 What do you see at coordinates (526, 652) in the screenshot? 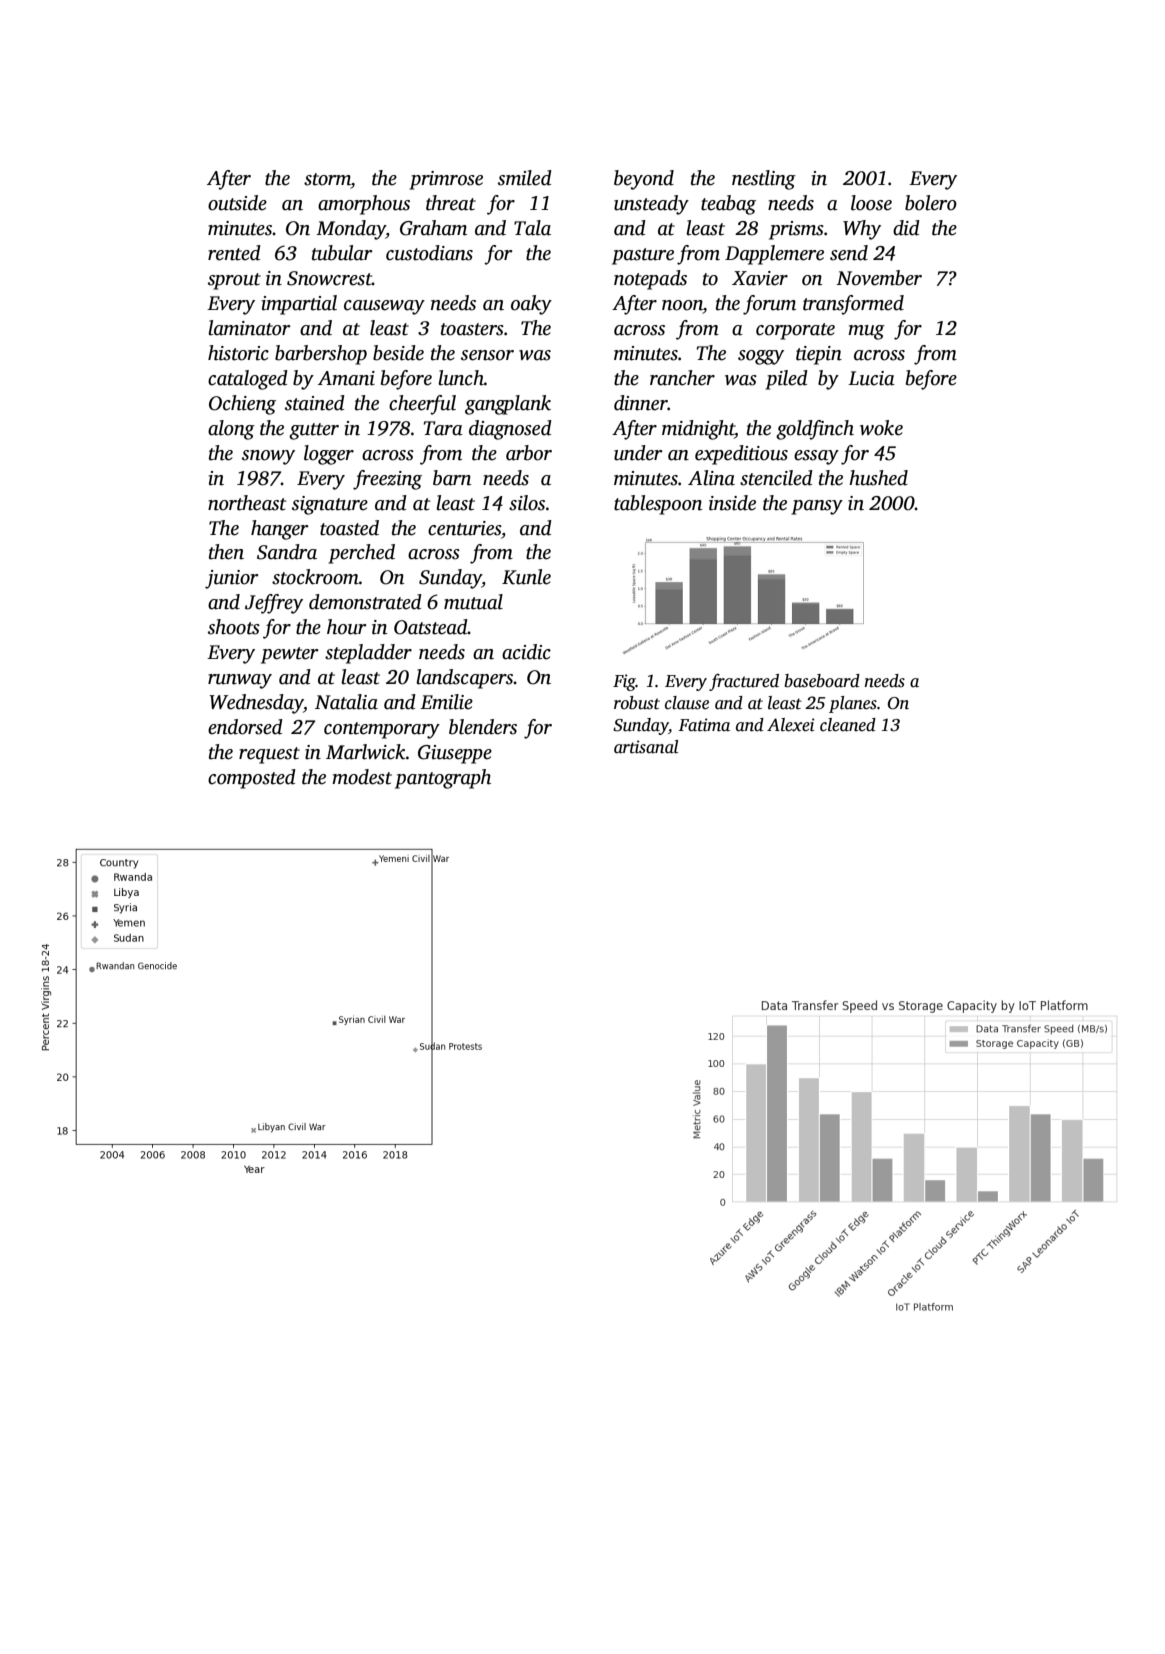
I see `acidic` at bounding box center [526, 652].
